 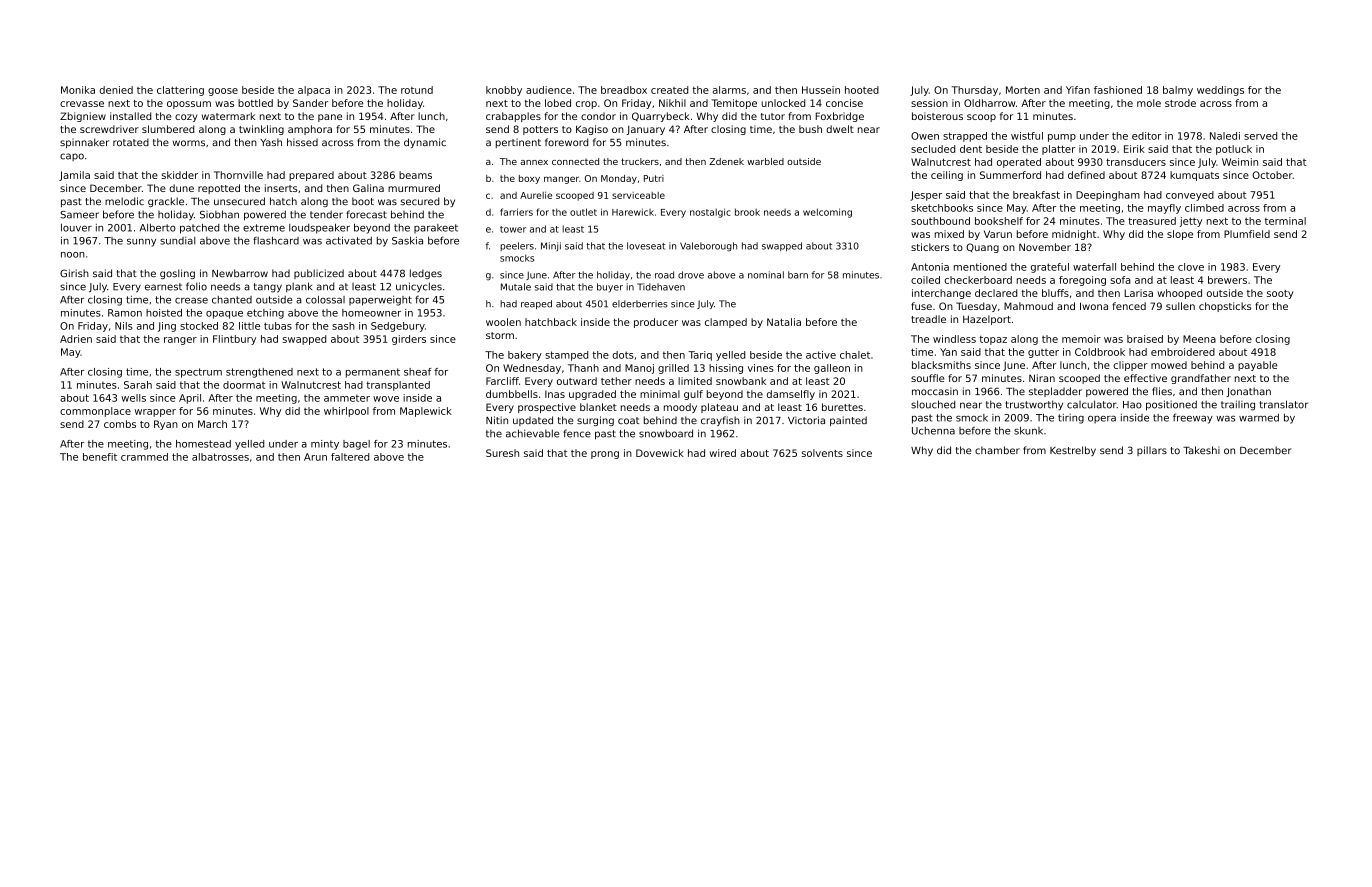 I want to click on tether, so click(x=616, y=381).
